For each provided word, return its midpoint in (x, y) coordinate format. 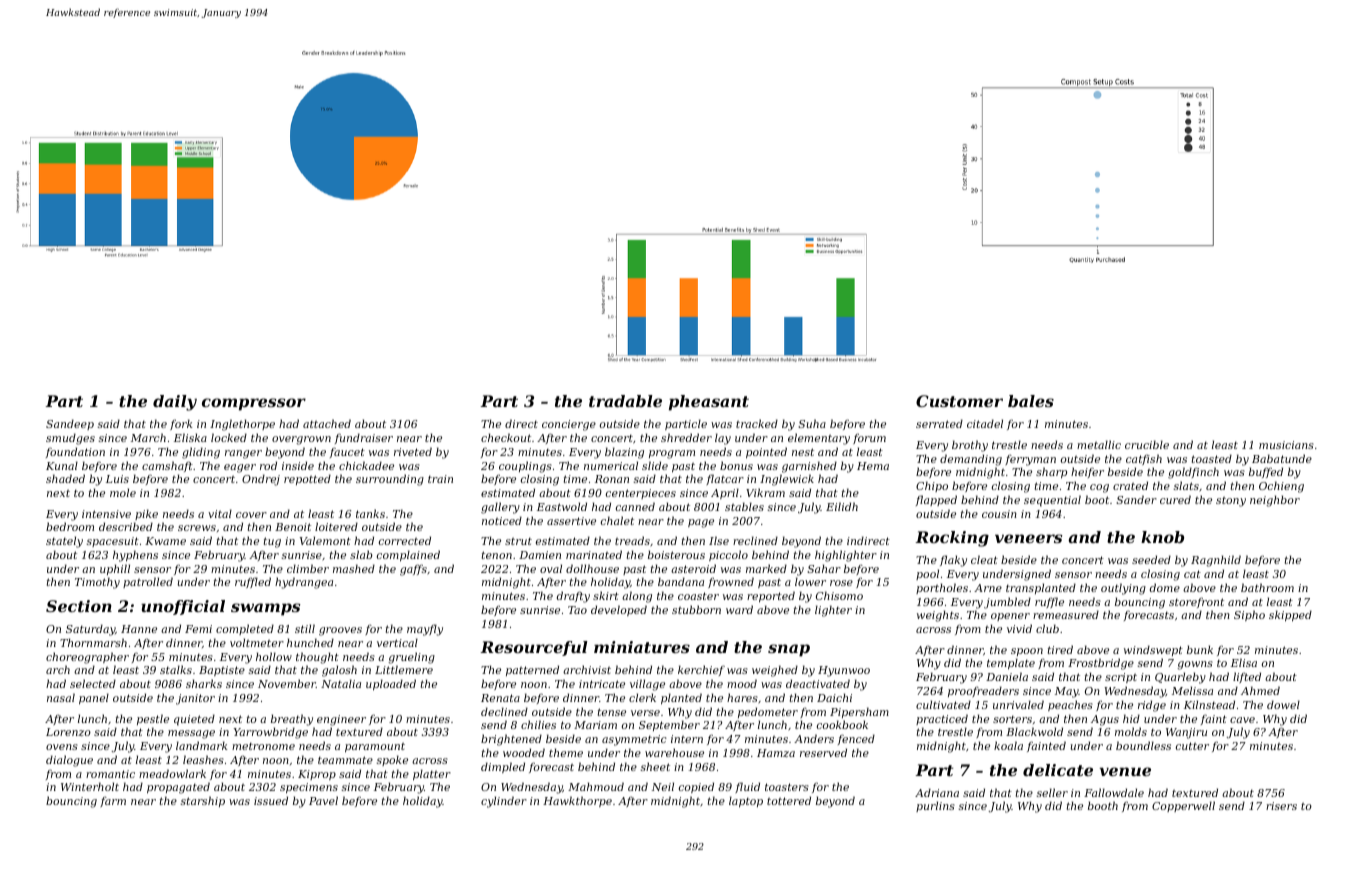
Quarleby (1180, 678)
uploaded (391, 685)
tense (612, 712)
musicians (1286, 445)
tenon (497, 555)
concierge (569, 425)
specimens (309, 788)
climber (308, 568)
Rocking (952, 539)
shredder (686, 437)
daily (175, 403)
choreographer (87, 658)
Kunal (62, 465)
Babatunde (1282, 458)
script (1121, 678)
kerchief (701, 670)
